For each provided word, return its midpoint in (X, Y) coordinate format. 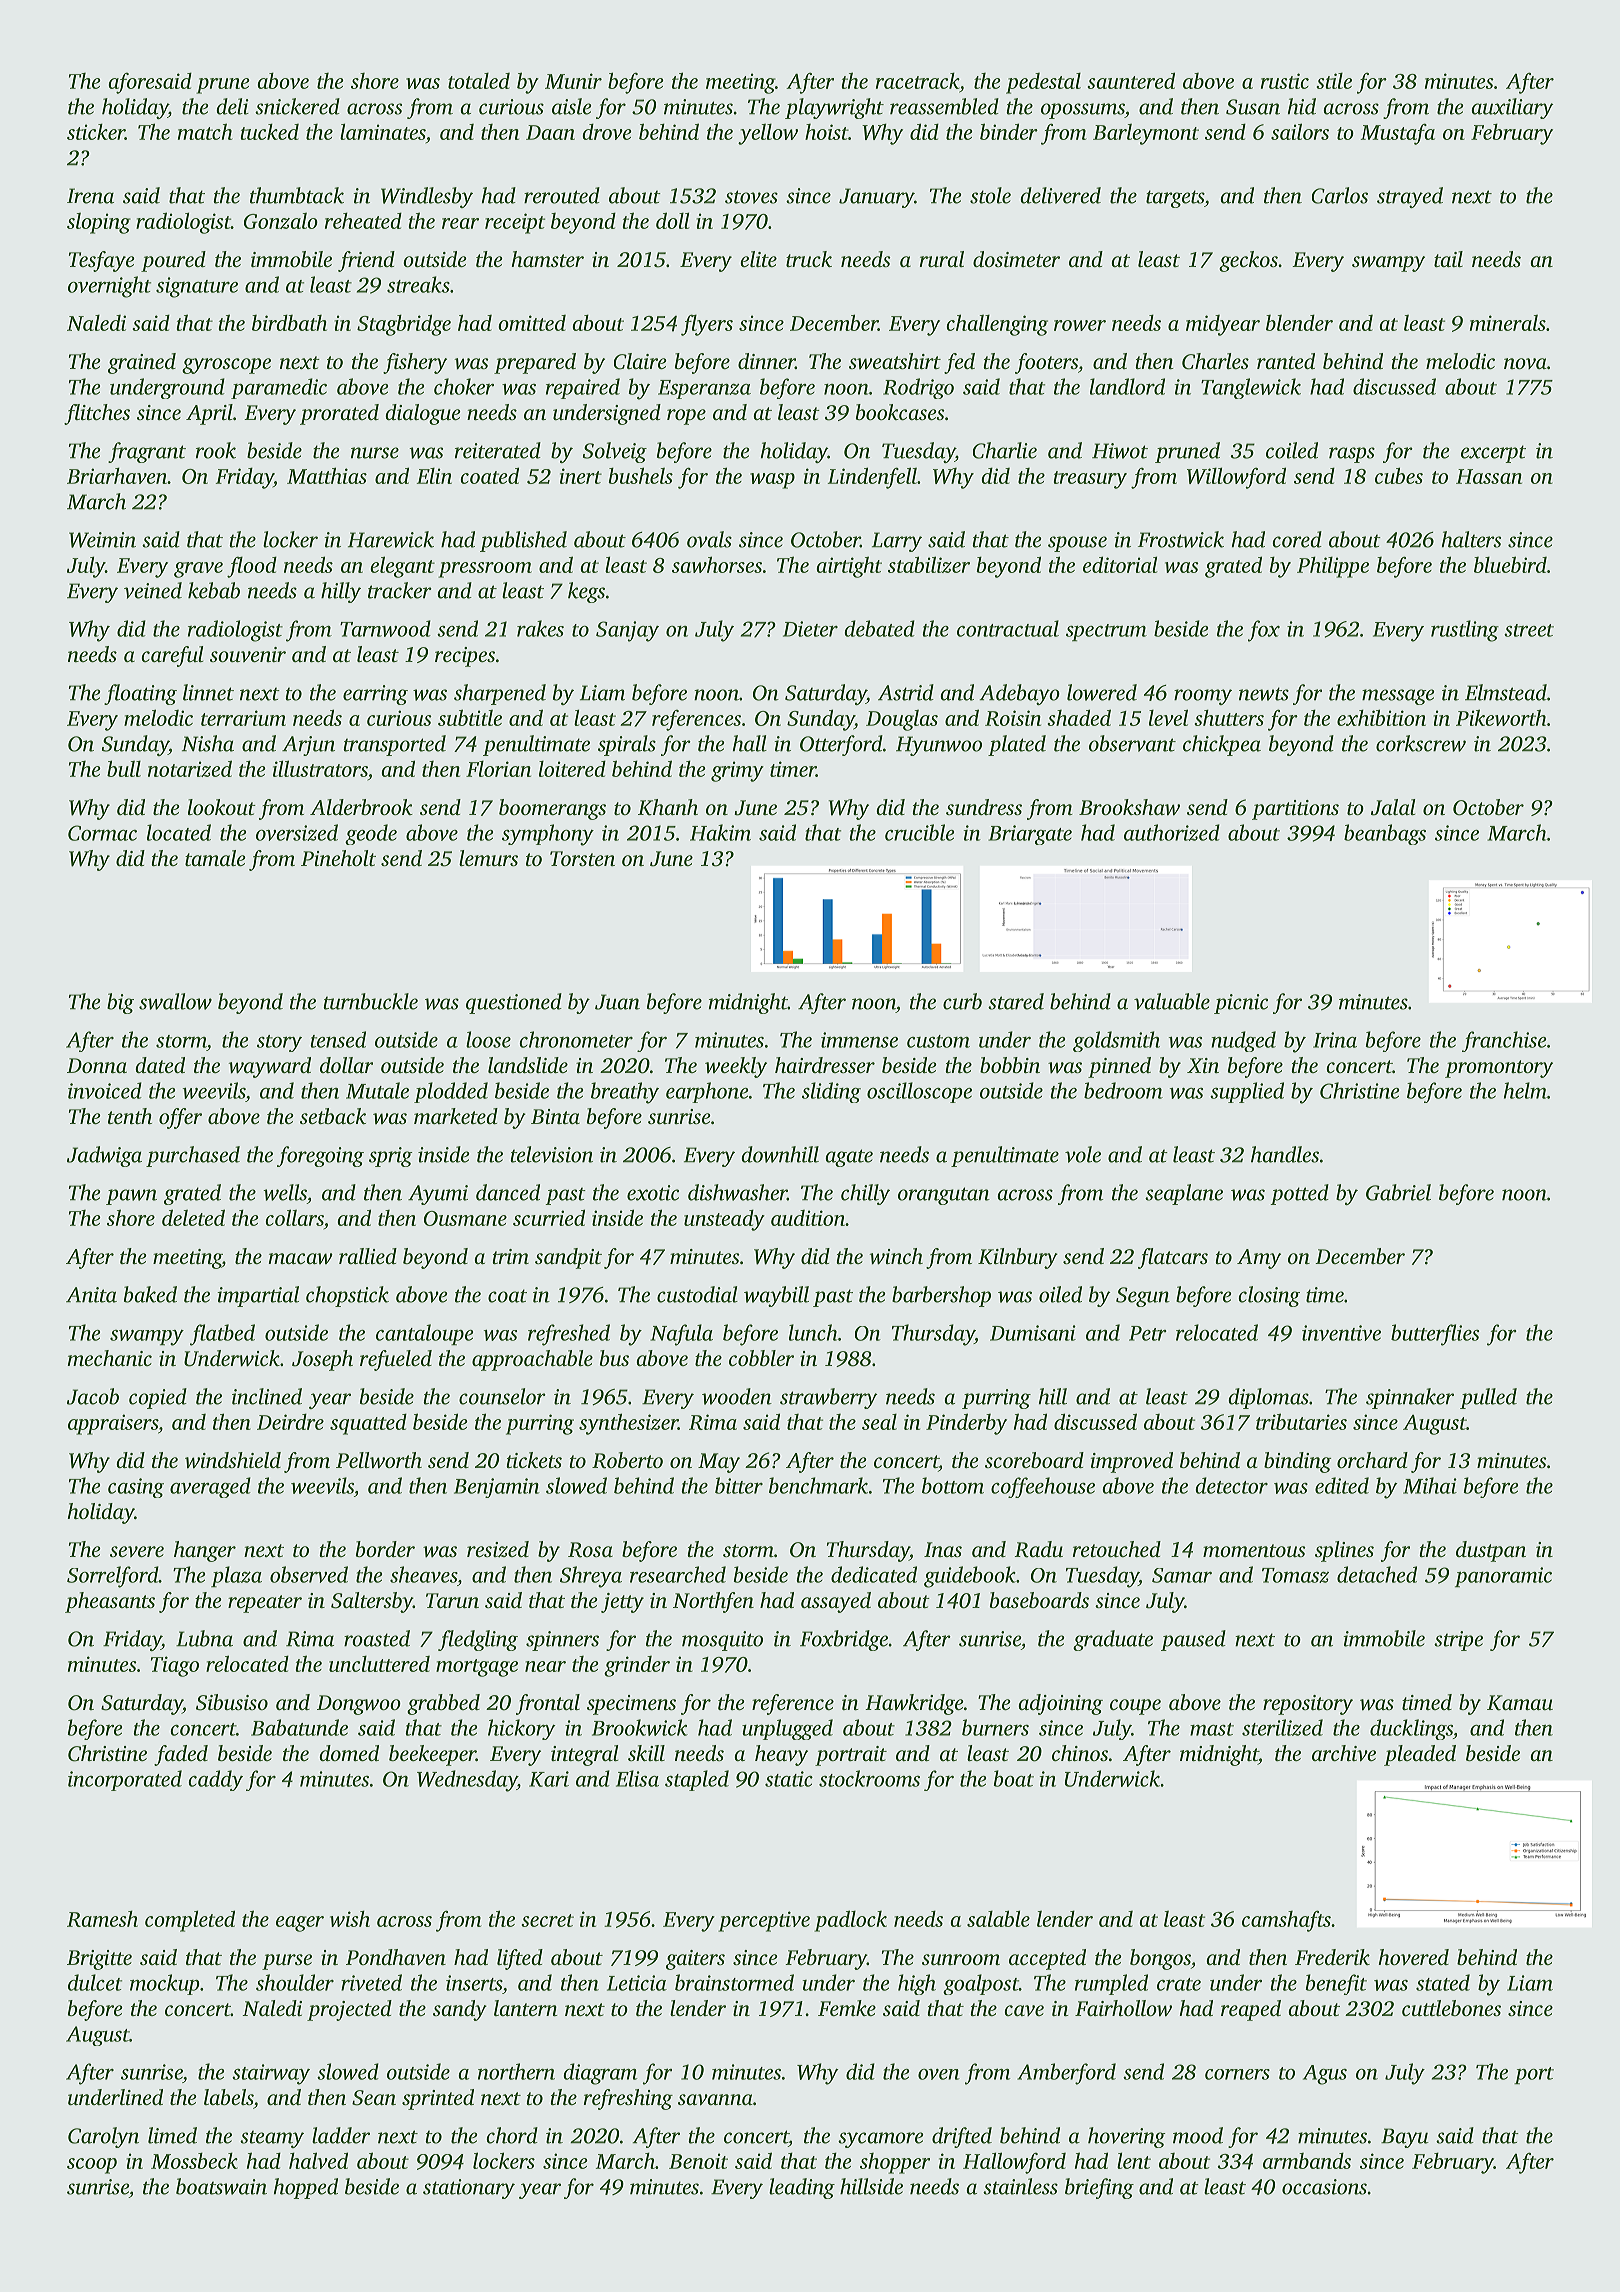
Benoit (698, 2161)
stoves (751, 197)
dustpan (1491, 1551)
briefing (1099, 2188)
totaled (479, 81)
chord (512, 2135)
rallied (368, 1256)
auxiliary (1512, 108)
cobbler (761, 1358)
